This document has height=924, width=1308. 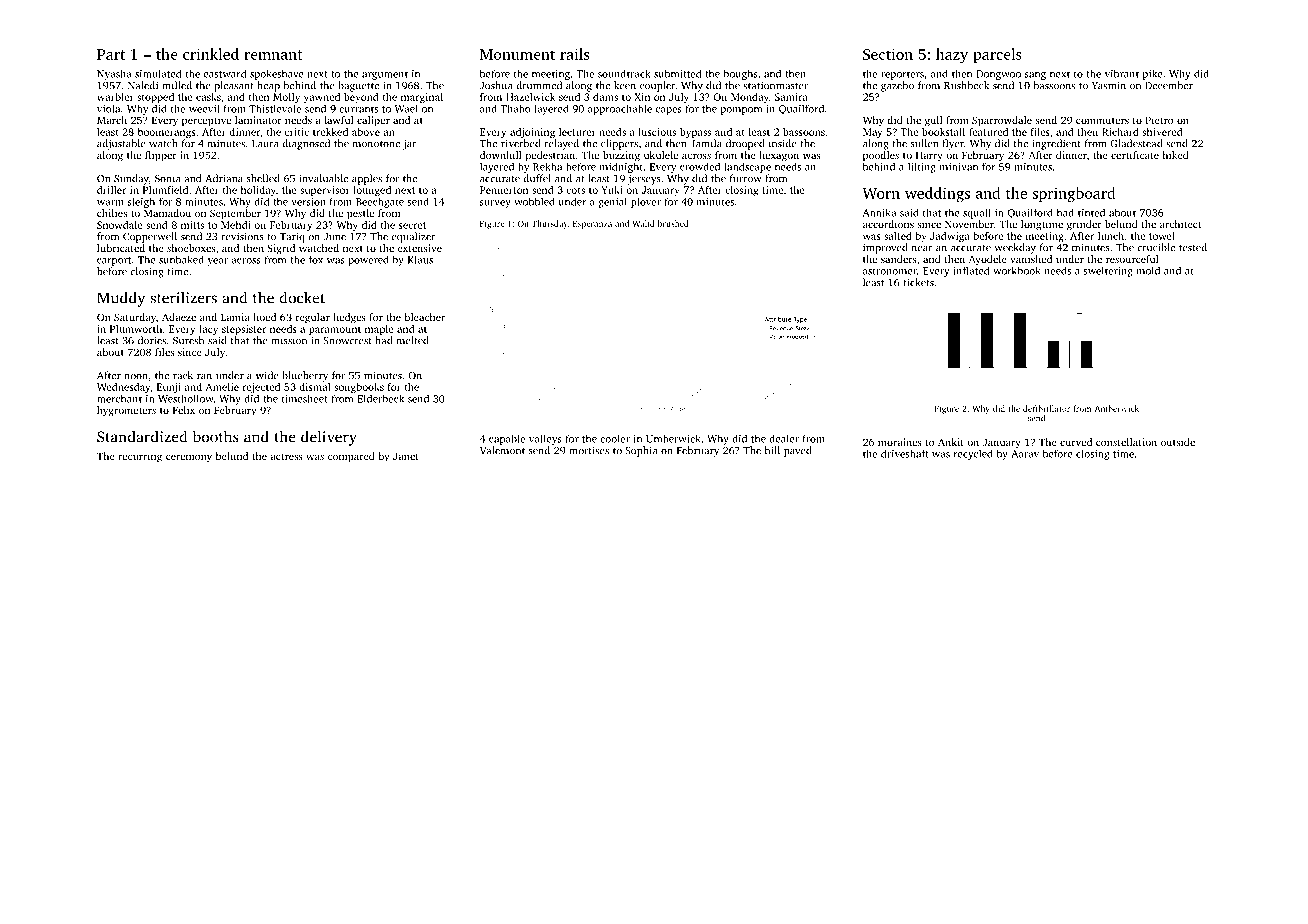 What do you see at coordinates (379, 330) in the document?
I see `maple` at bounding box center [379, 330].
